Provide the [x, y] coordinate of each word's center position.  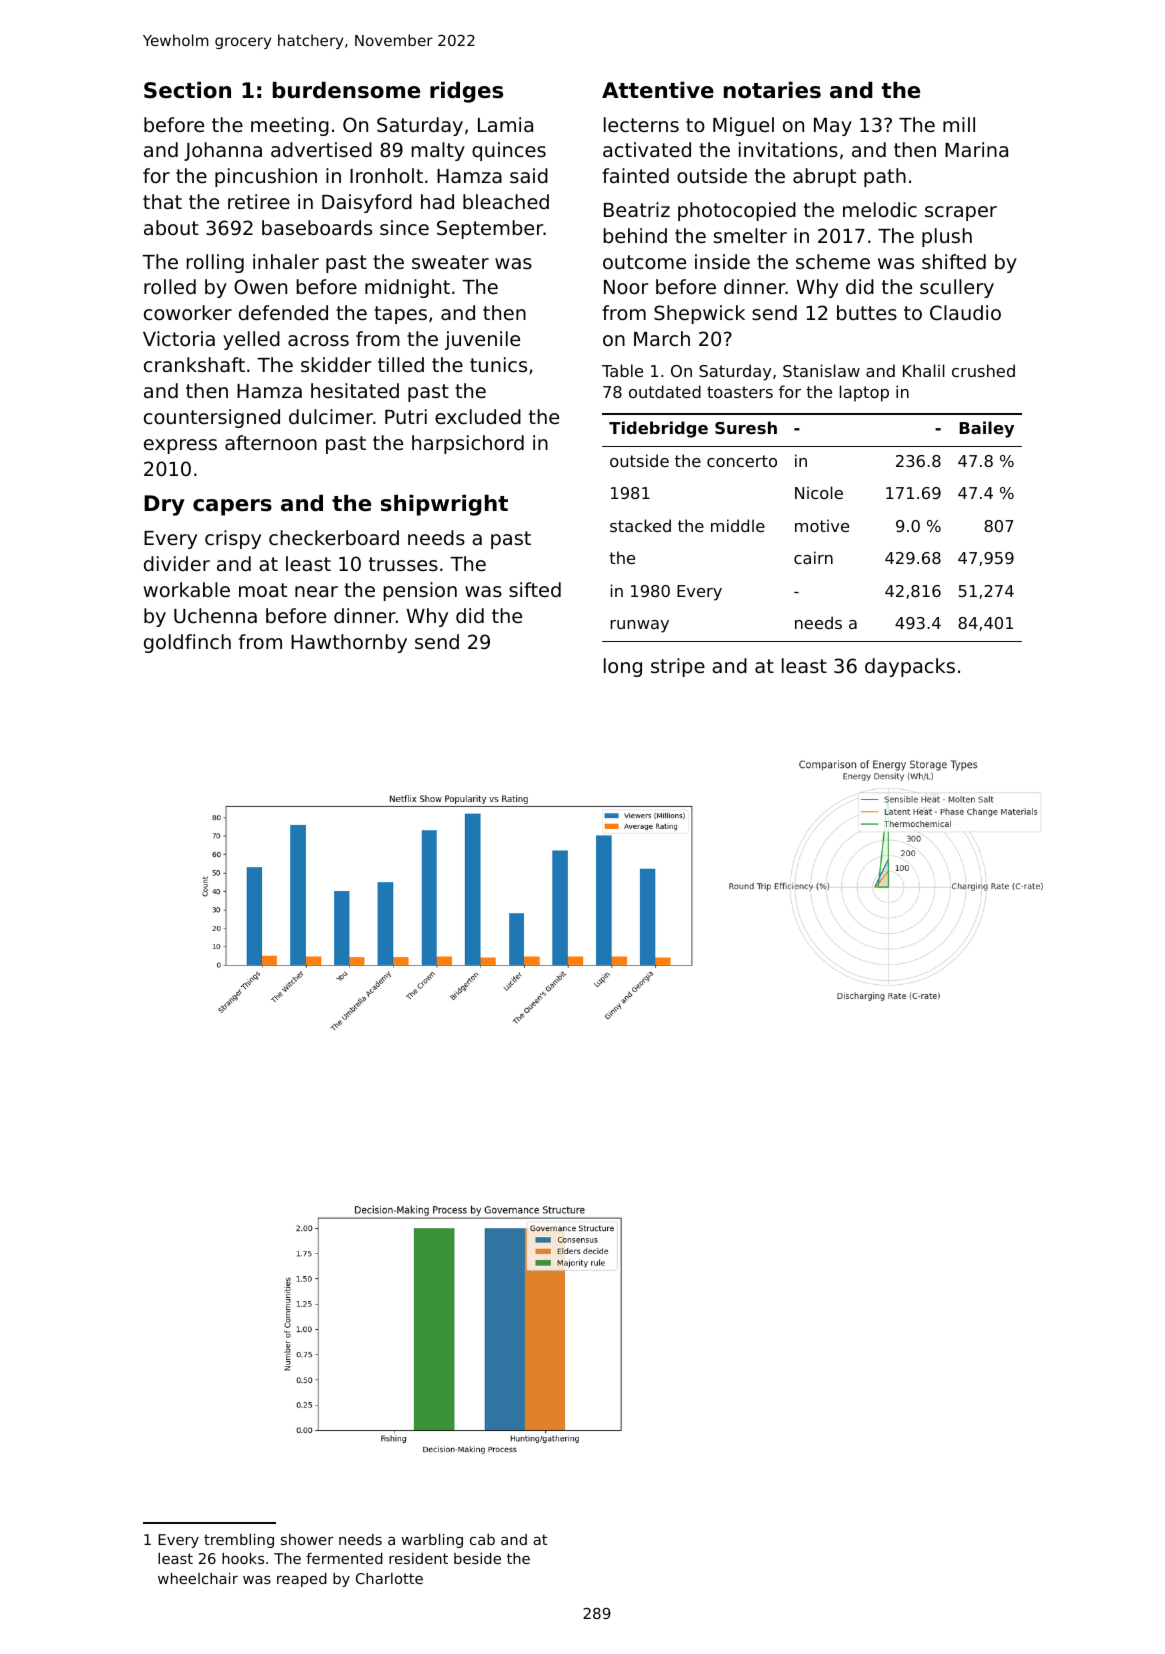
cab [482, 1539]
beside [477, 1558]
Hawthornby [349, 643]
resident [418, 1558]
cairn [813, 557]
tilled [401, 364]
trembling [239, 1541]
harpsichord [468, 444]
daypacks [910, 667]
